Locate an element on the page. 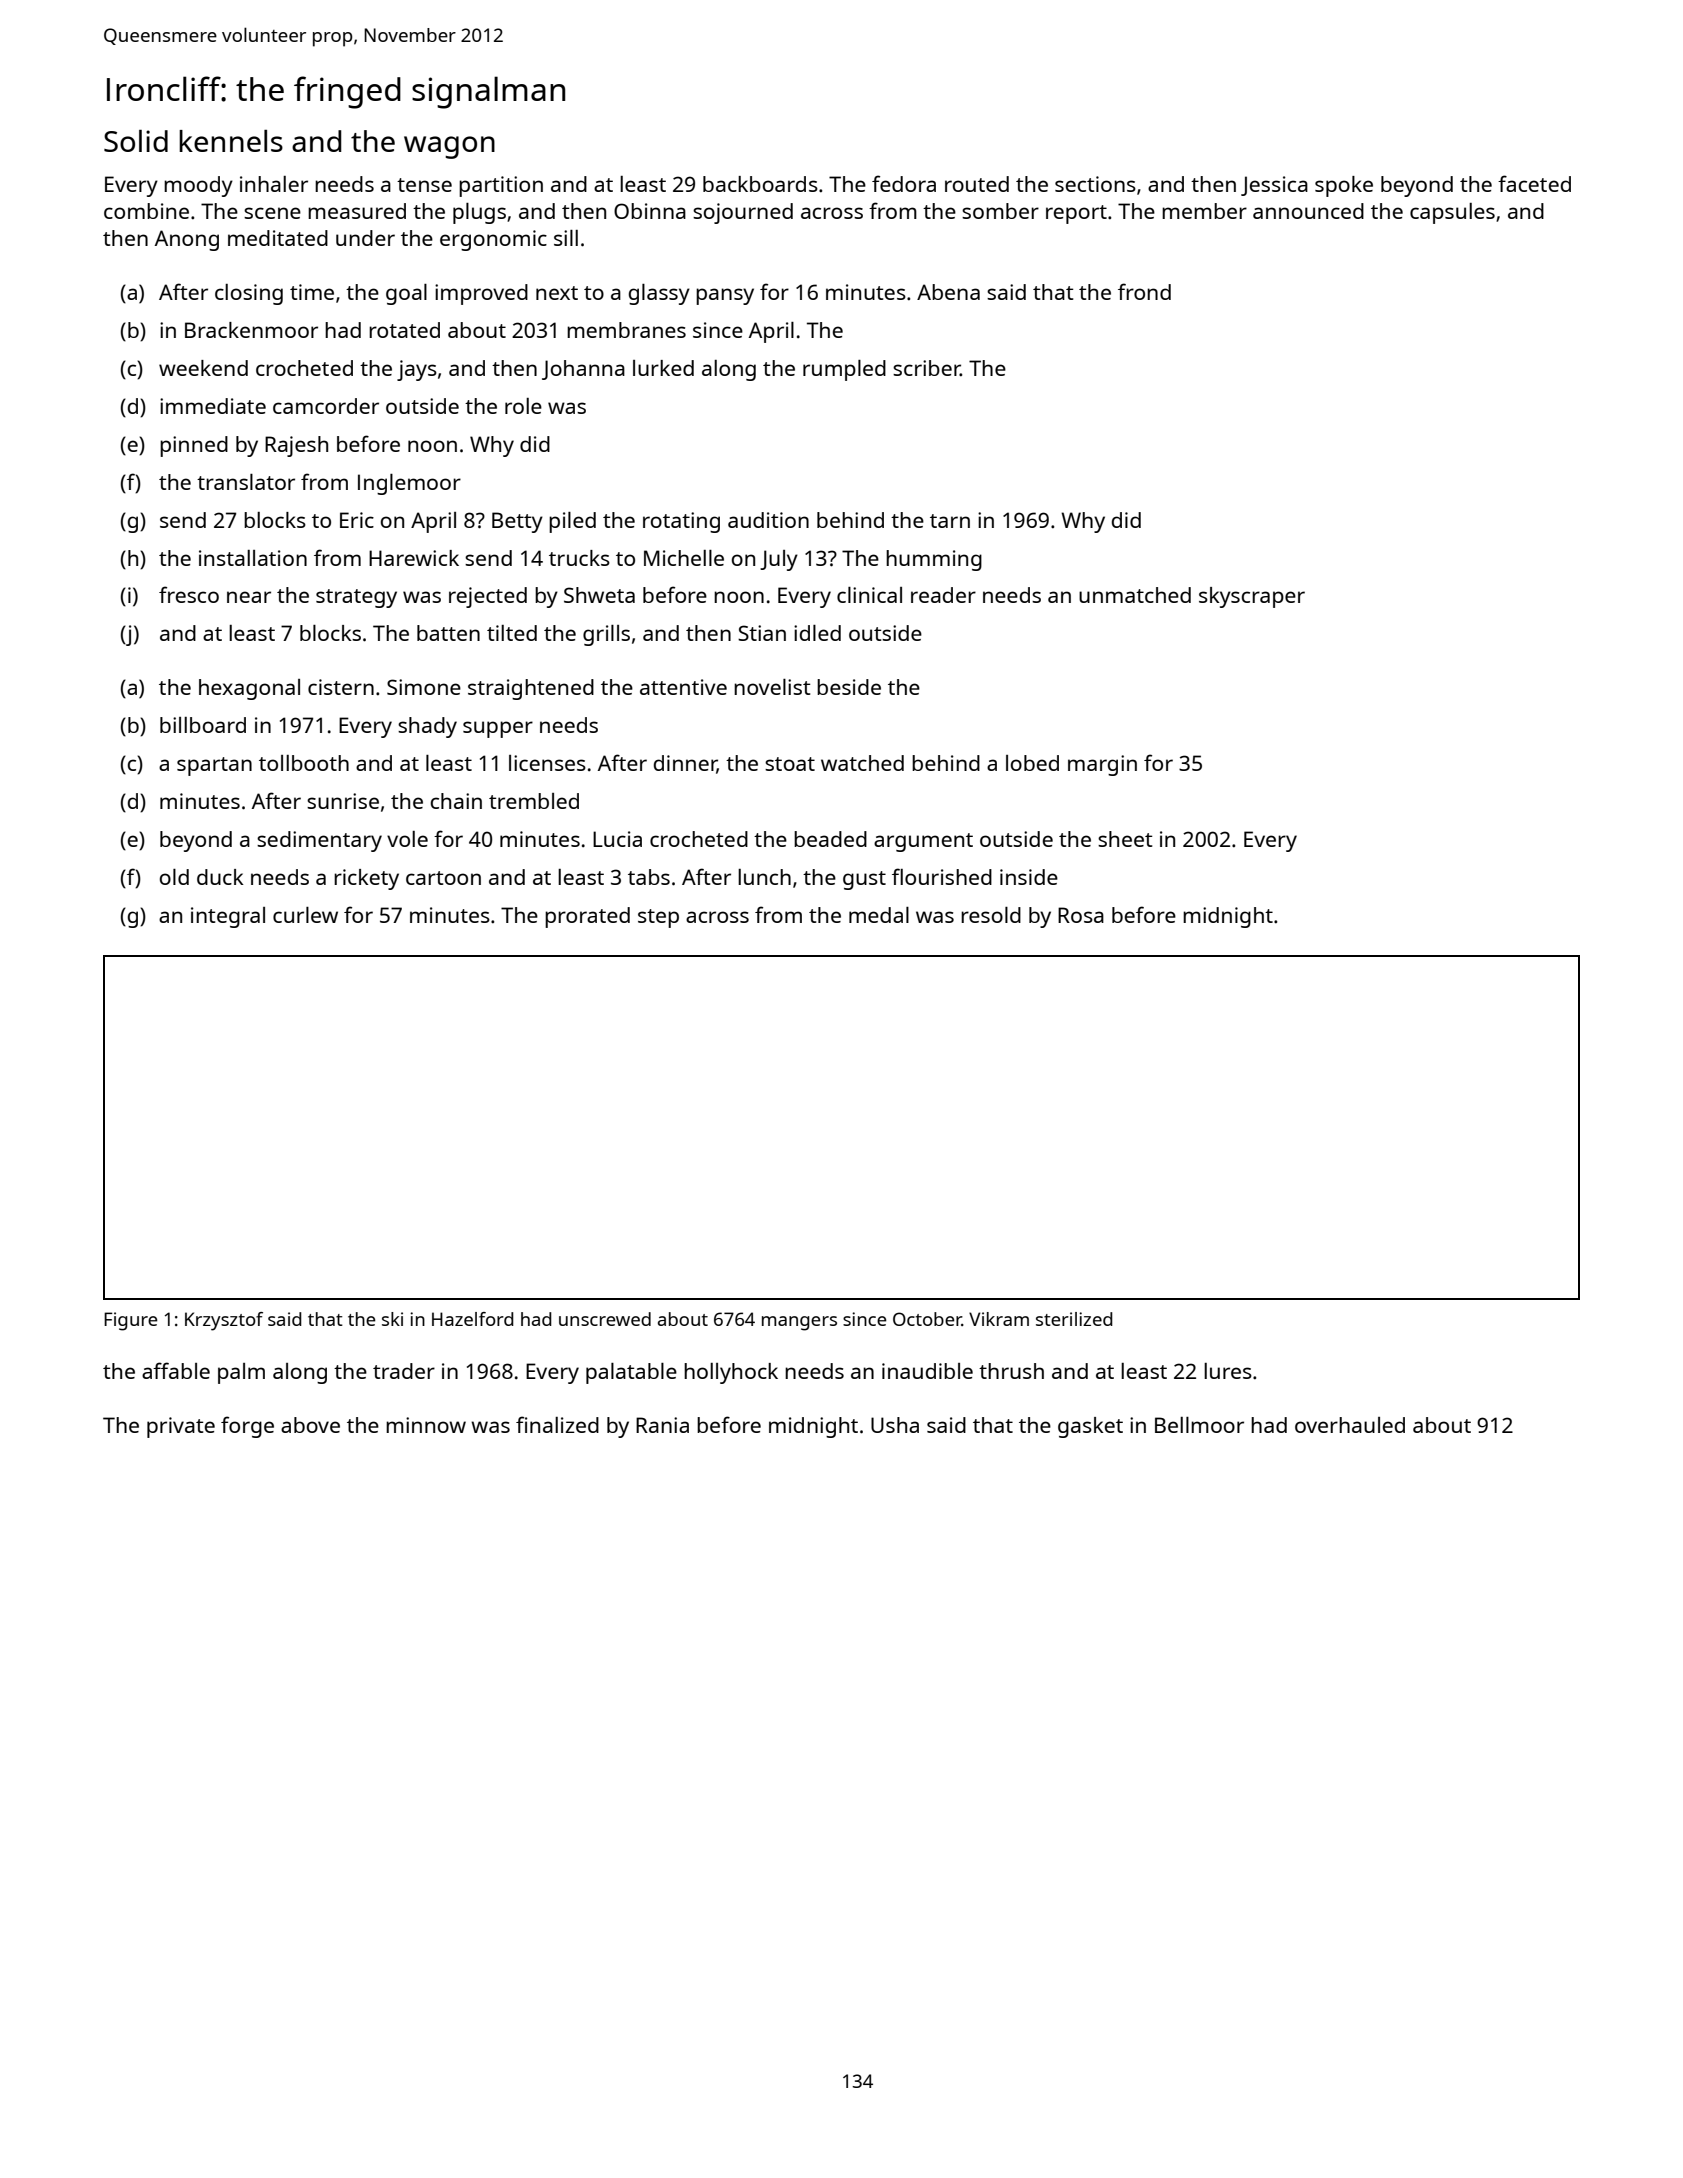  weekend is located at coordinates (203, 368).
